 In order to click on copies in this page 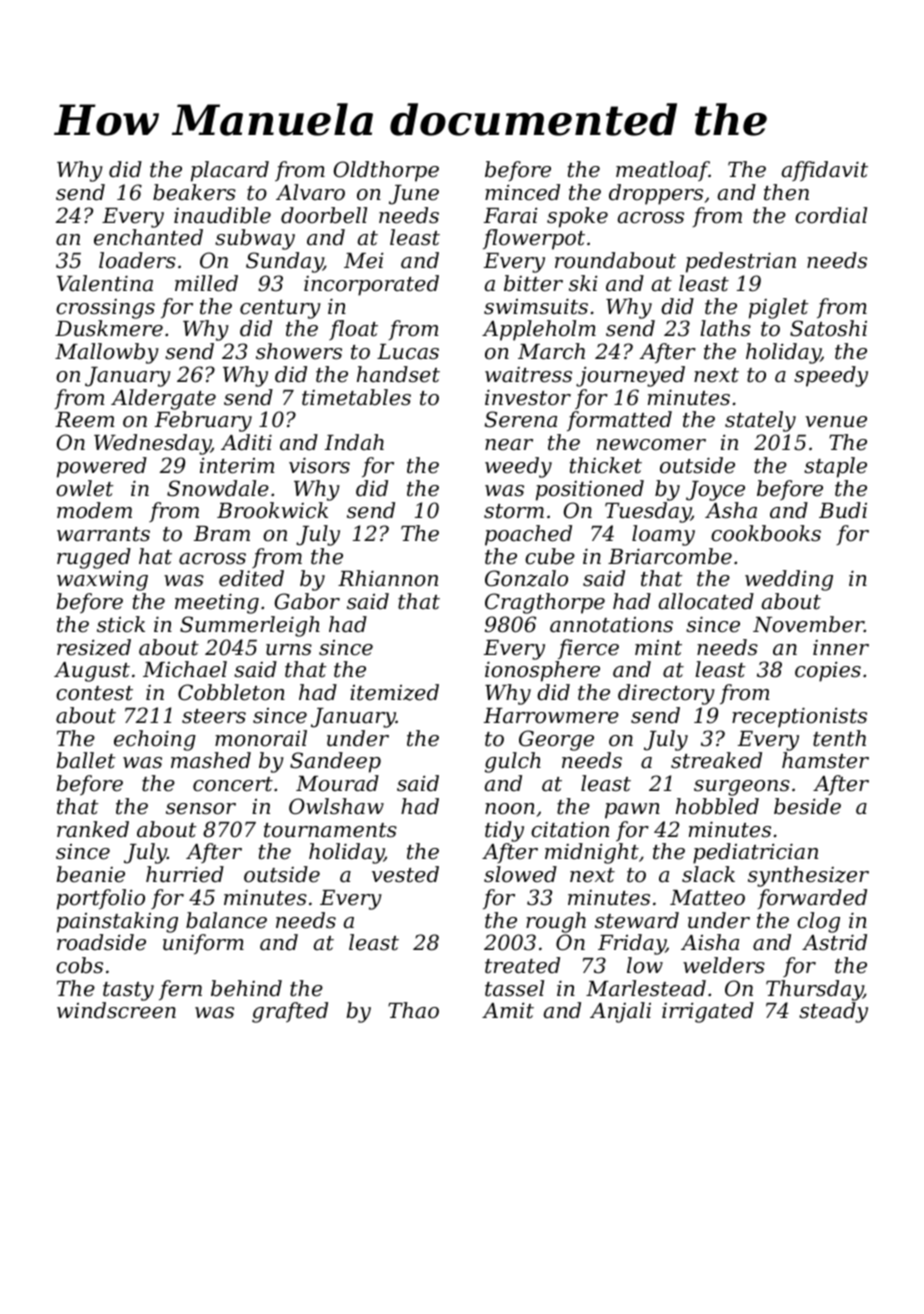, I will do `click(828, 671)`.
